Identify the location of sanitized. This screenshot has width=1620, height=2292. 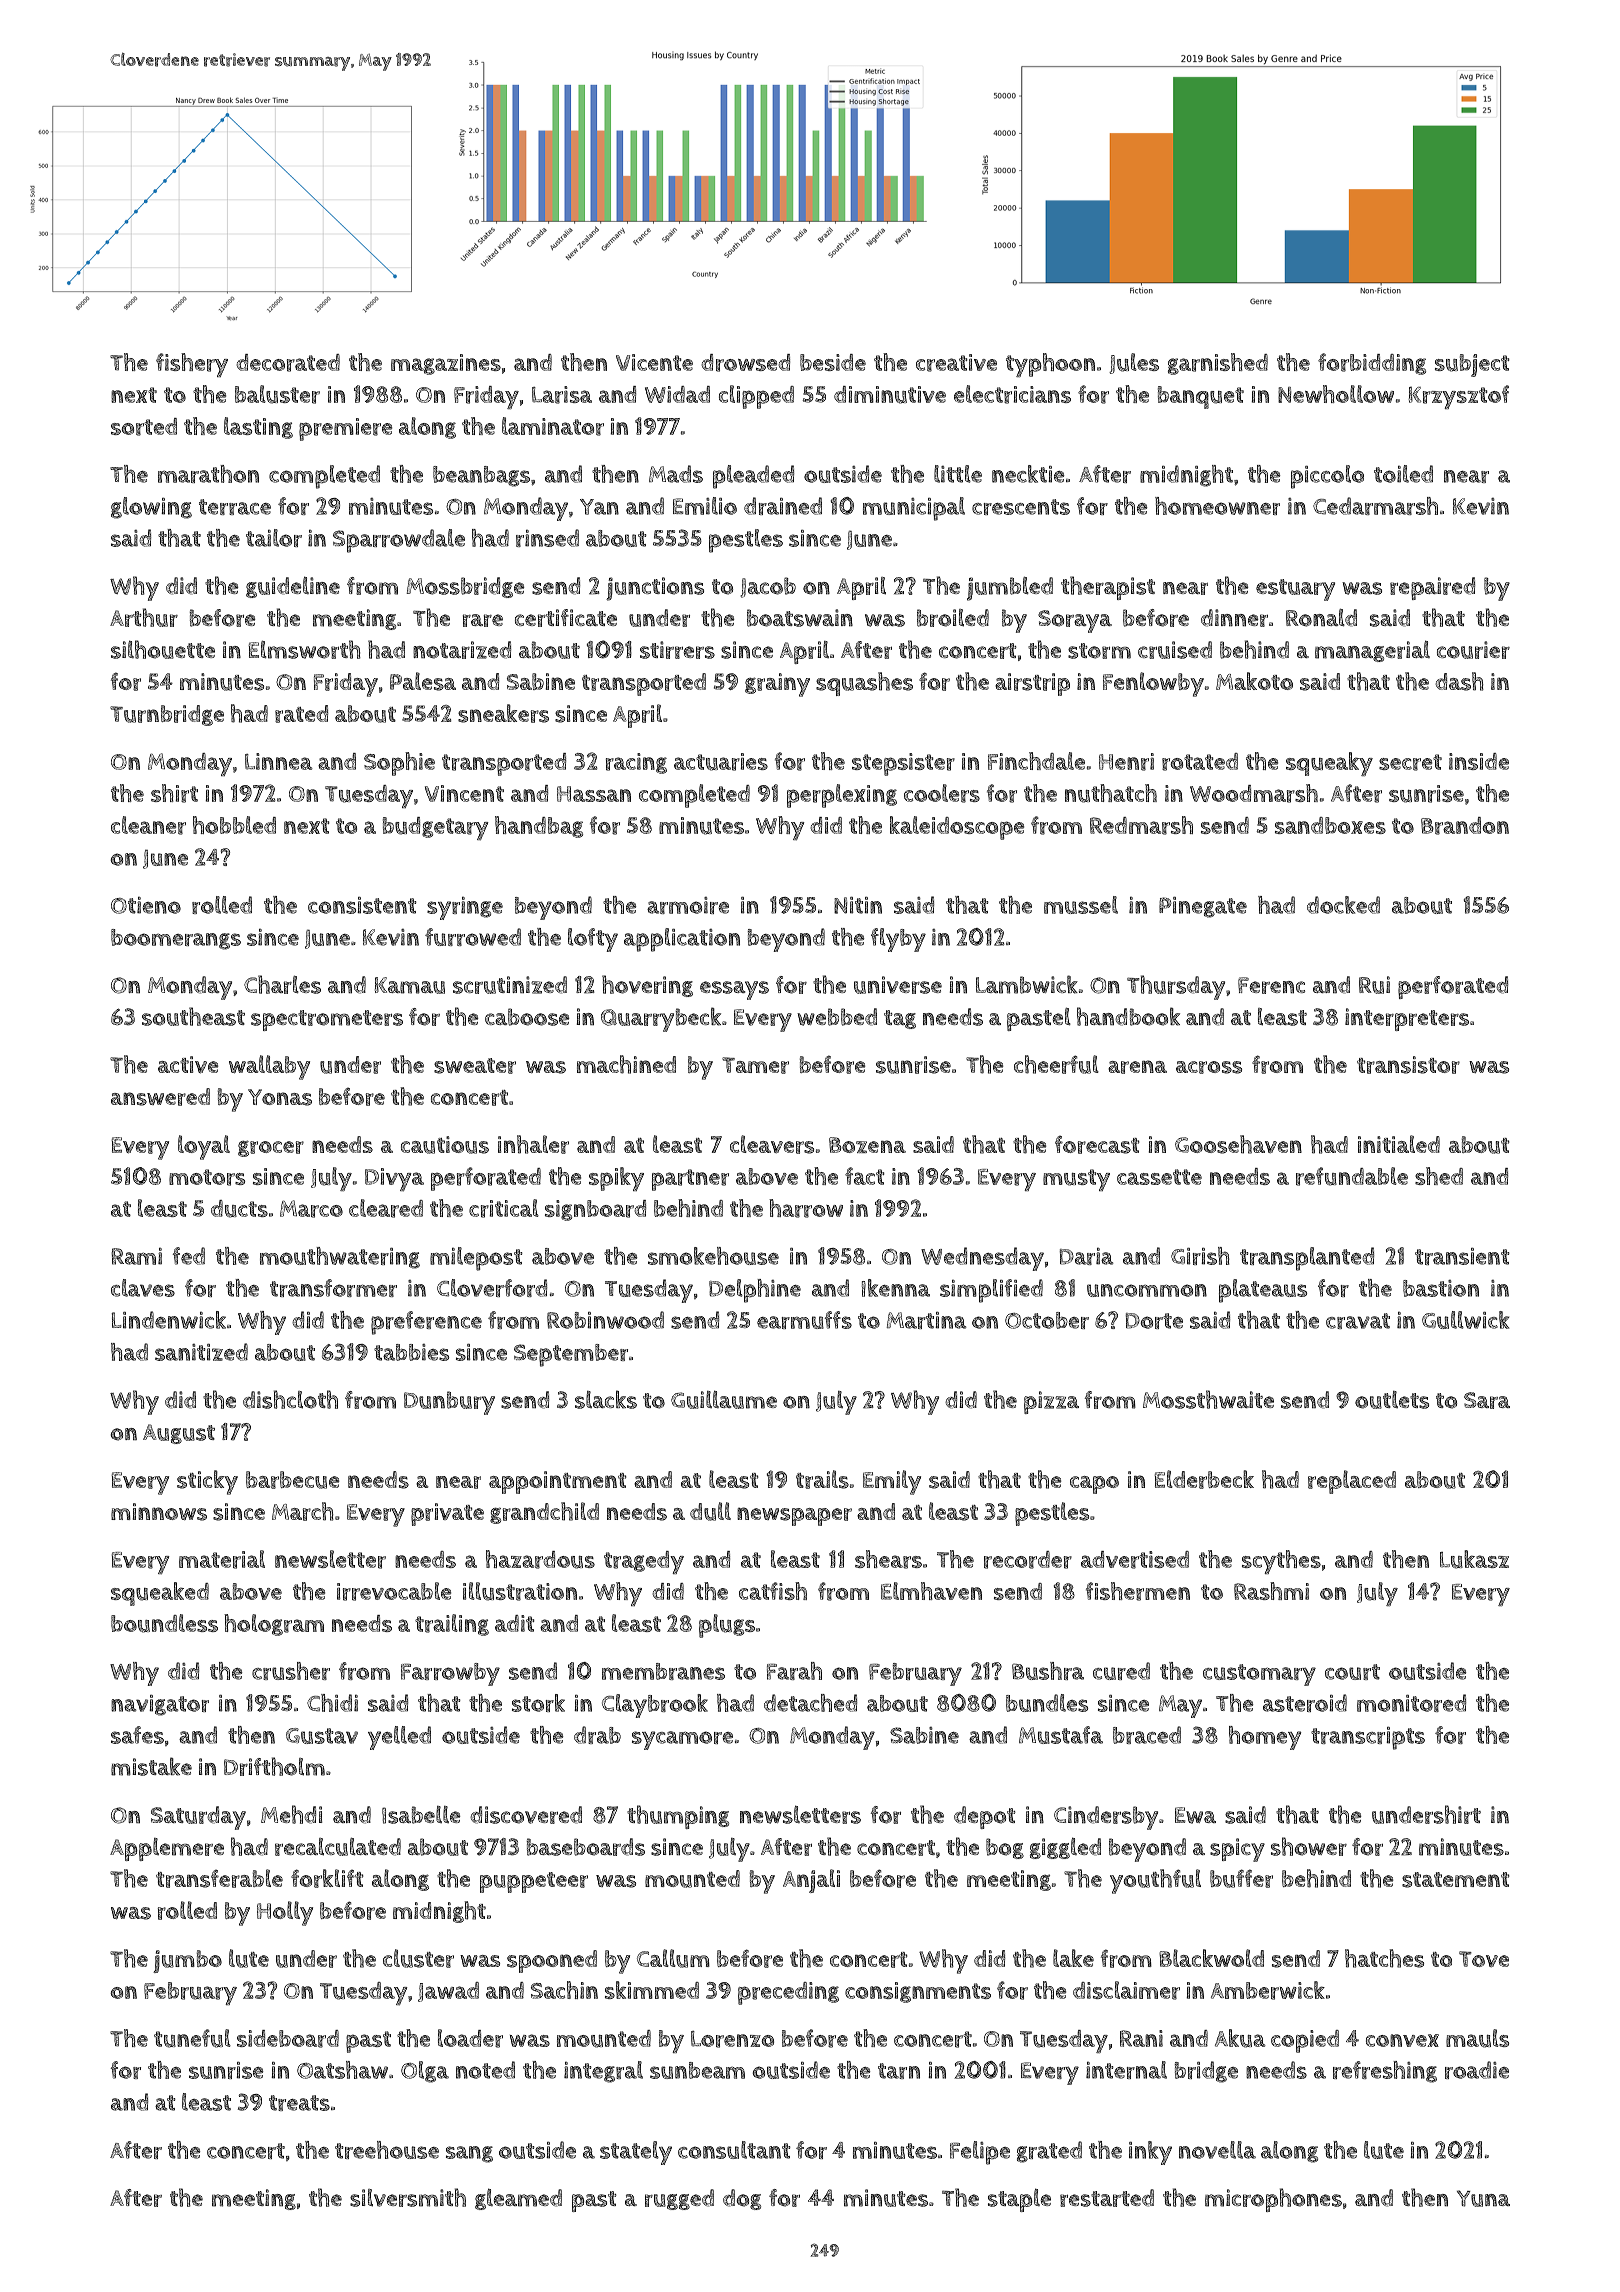
(201, 1352).
